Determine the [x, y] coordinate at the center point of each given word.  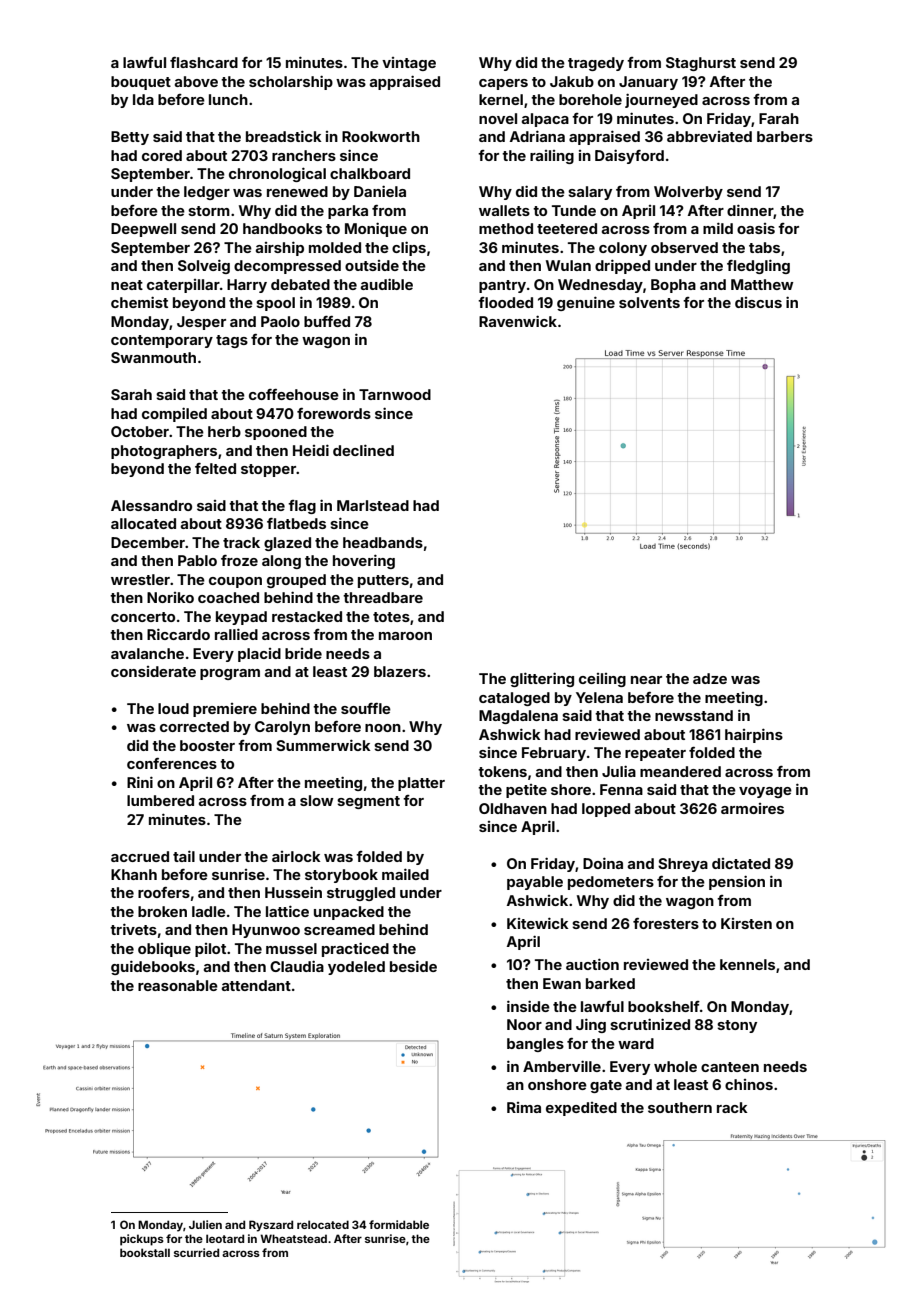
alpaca [545, 120]
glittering [542, 679]
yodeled [356, 968]
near [646, 680]
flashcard [204, 62]
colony [623, 249]
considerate [153, 671]
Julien [205, 1224]
